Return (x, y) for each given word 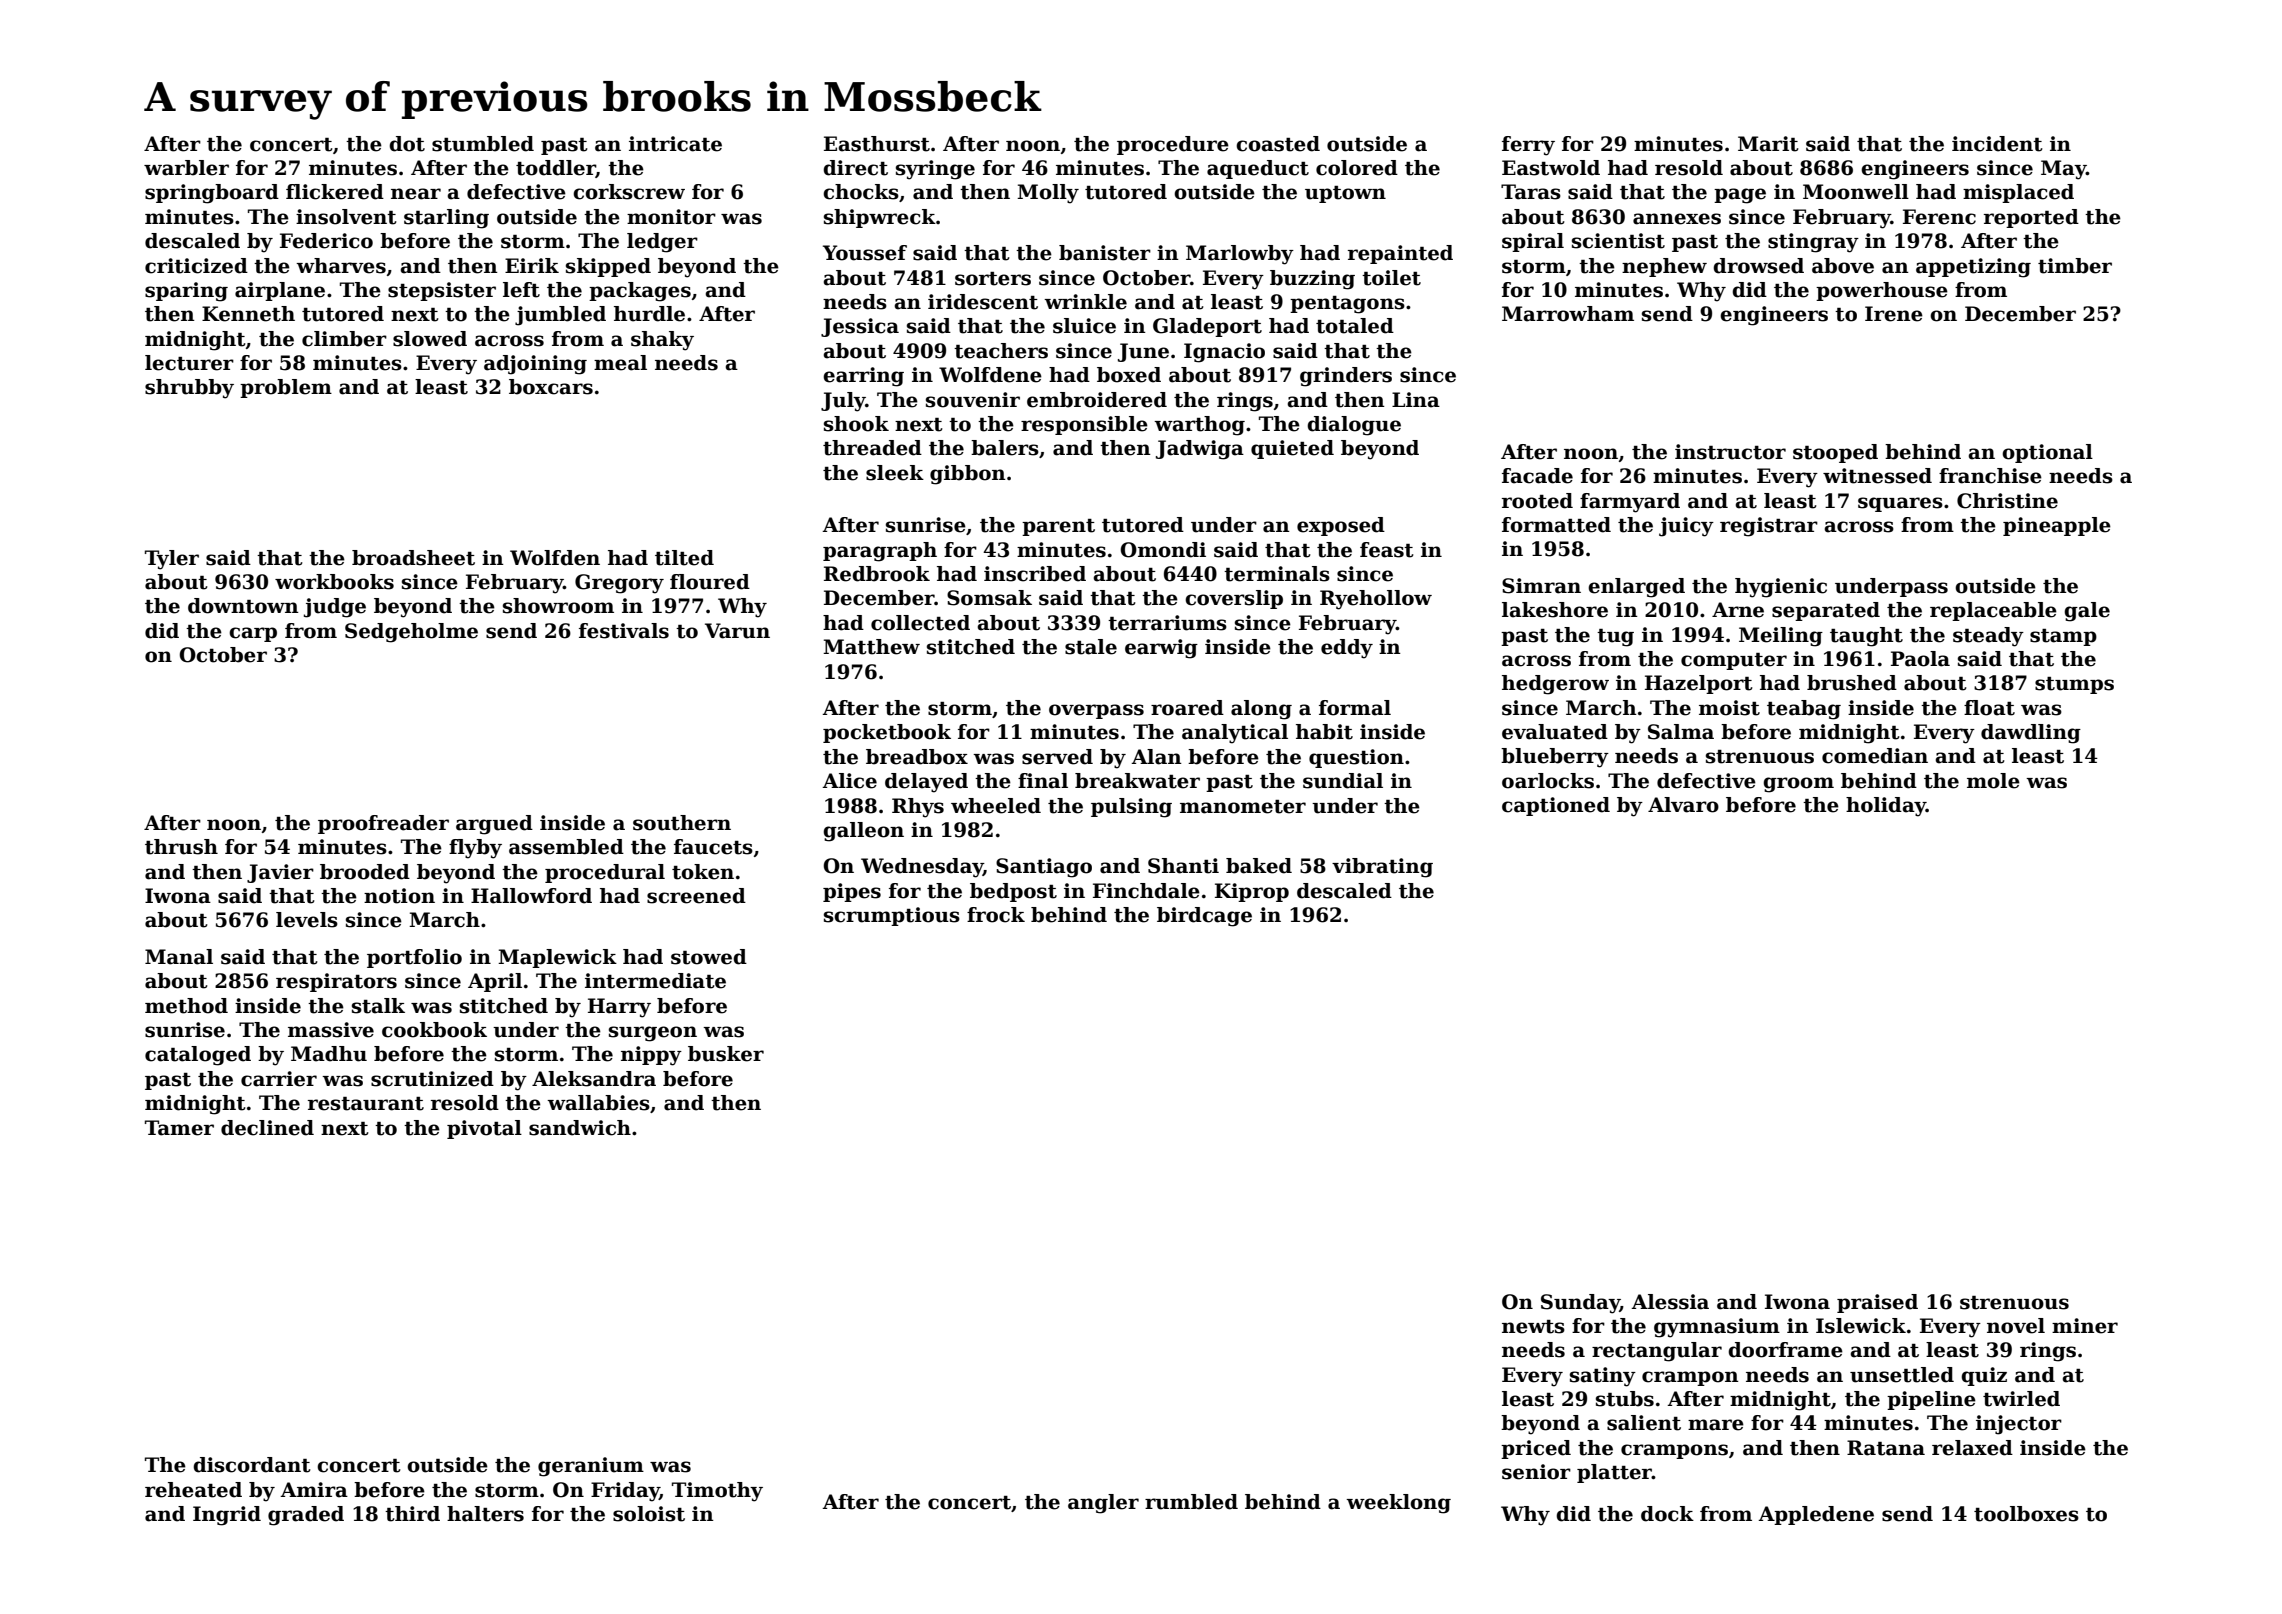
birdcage (1204, 917)
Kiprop (1252, 892)
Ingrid (227, 1516)
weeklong (1398, 1504)
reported (2031, 218)
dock (1667, 1514)
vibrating (1382, 868)
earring (863, 377)
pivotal (484, 1129)
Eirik (532, 265)
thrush (181, 847)
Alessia (1670, 1302)
